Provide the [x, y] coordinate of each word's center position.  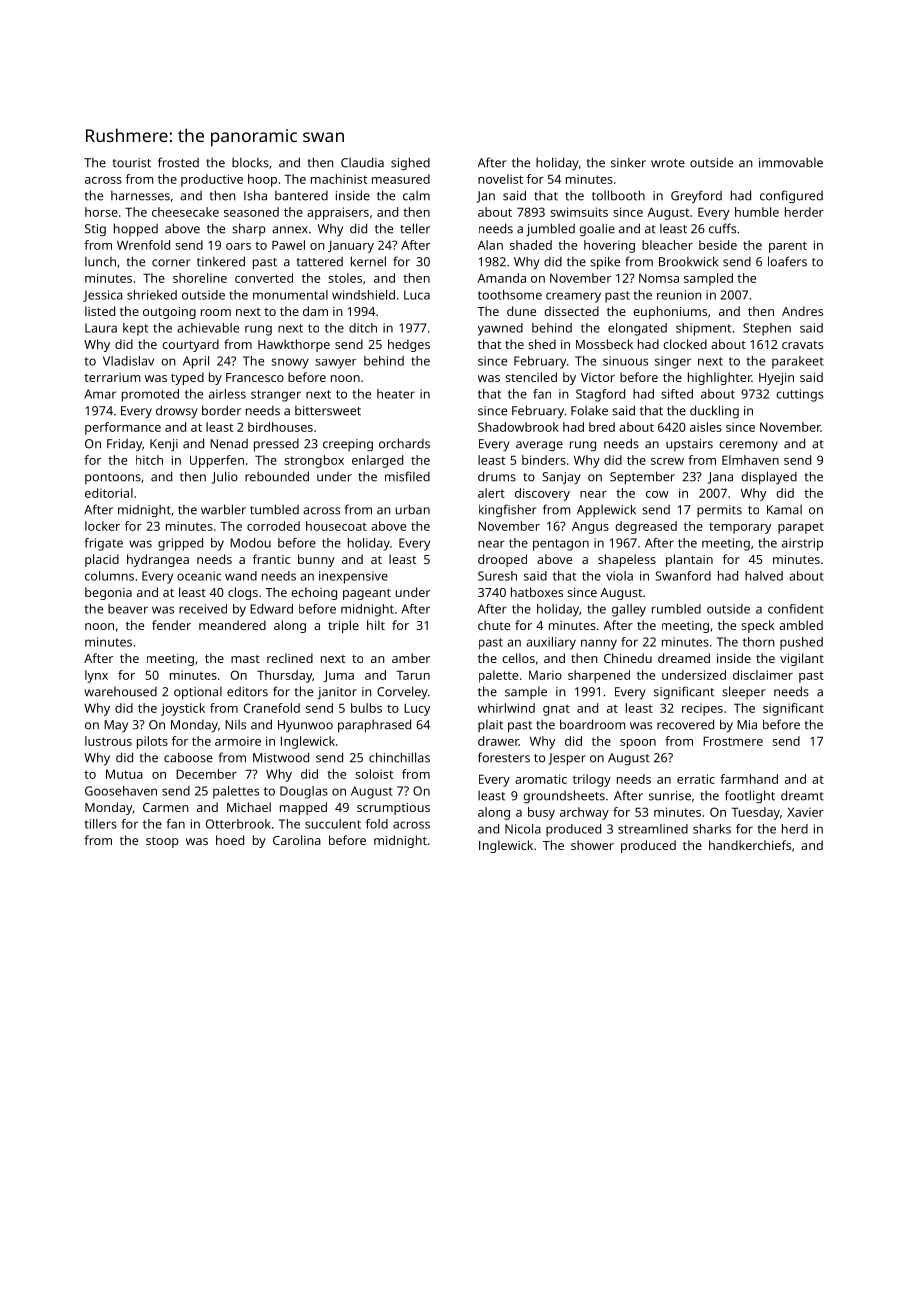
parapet [801, 528]
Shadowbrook [518, 427]
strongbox [314, 461]
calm [416, 196]
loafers [787, 261]
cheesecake [185, 212]
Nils [235, 725]
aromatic [541, 779]
